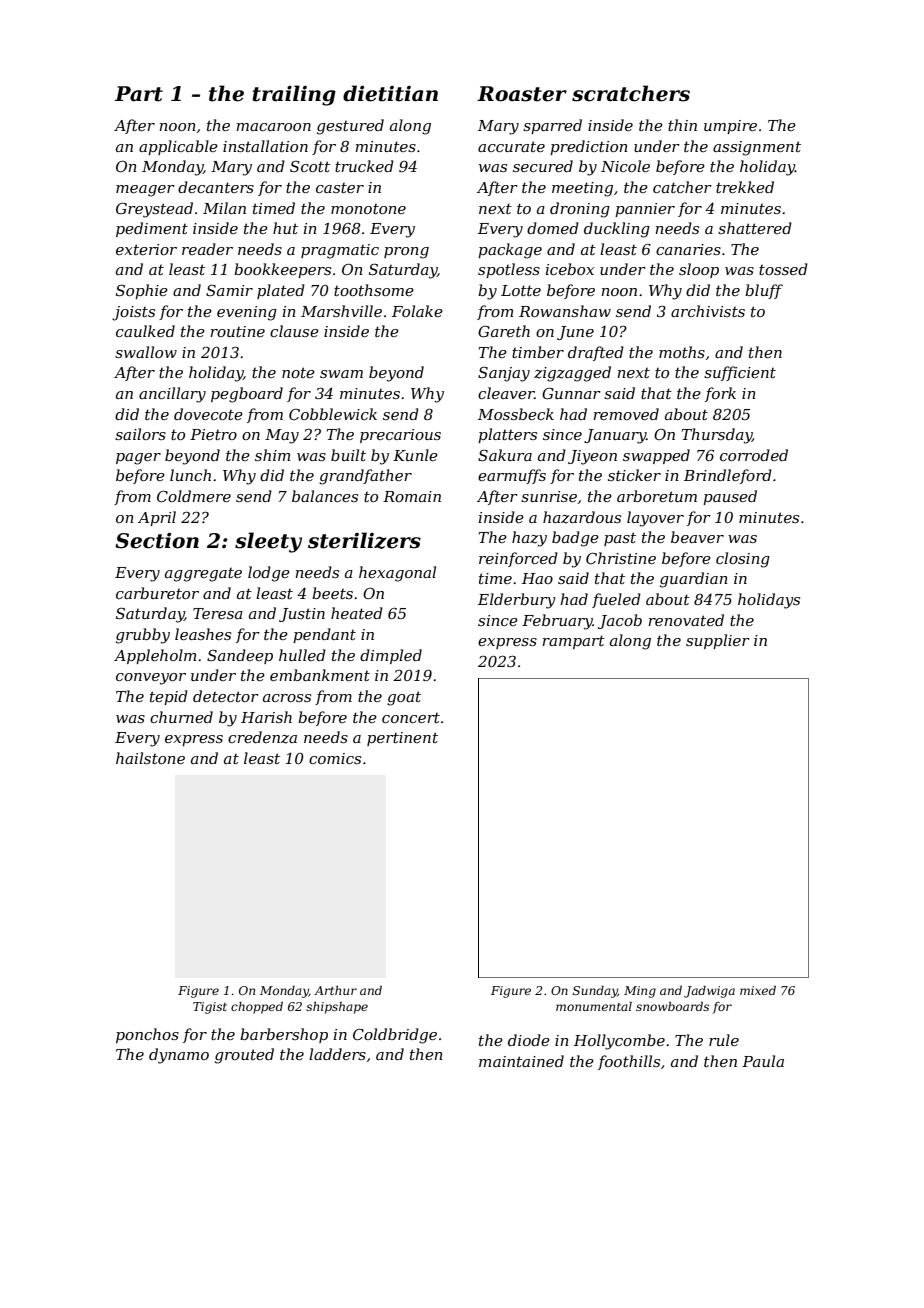  Describe the element at coordinates (179, 1056) in the document. I see `dynamo` at that location.
